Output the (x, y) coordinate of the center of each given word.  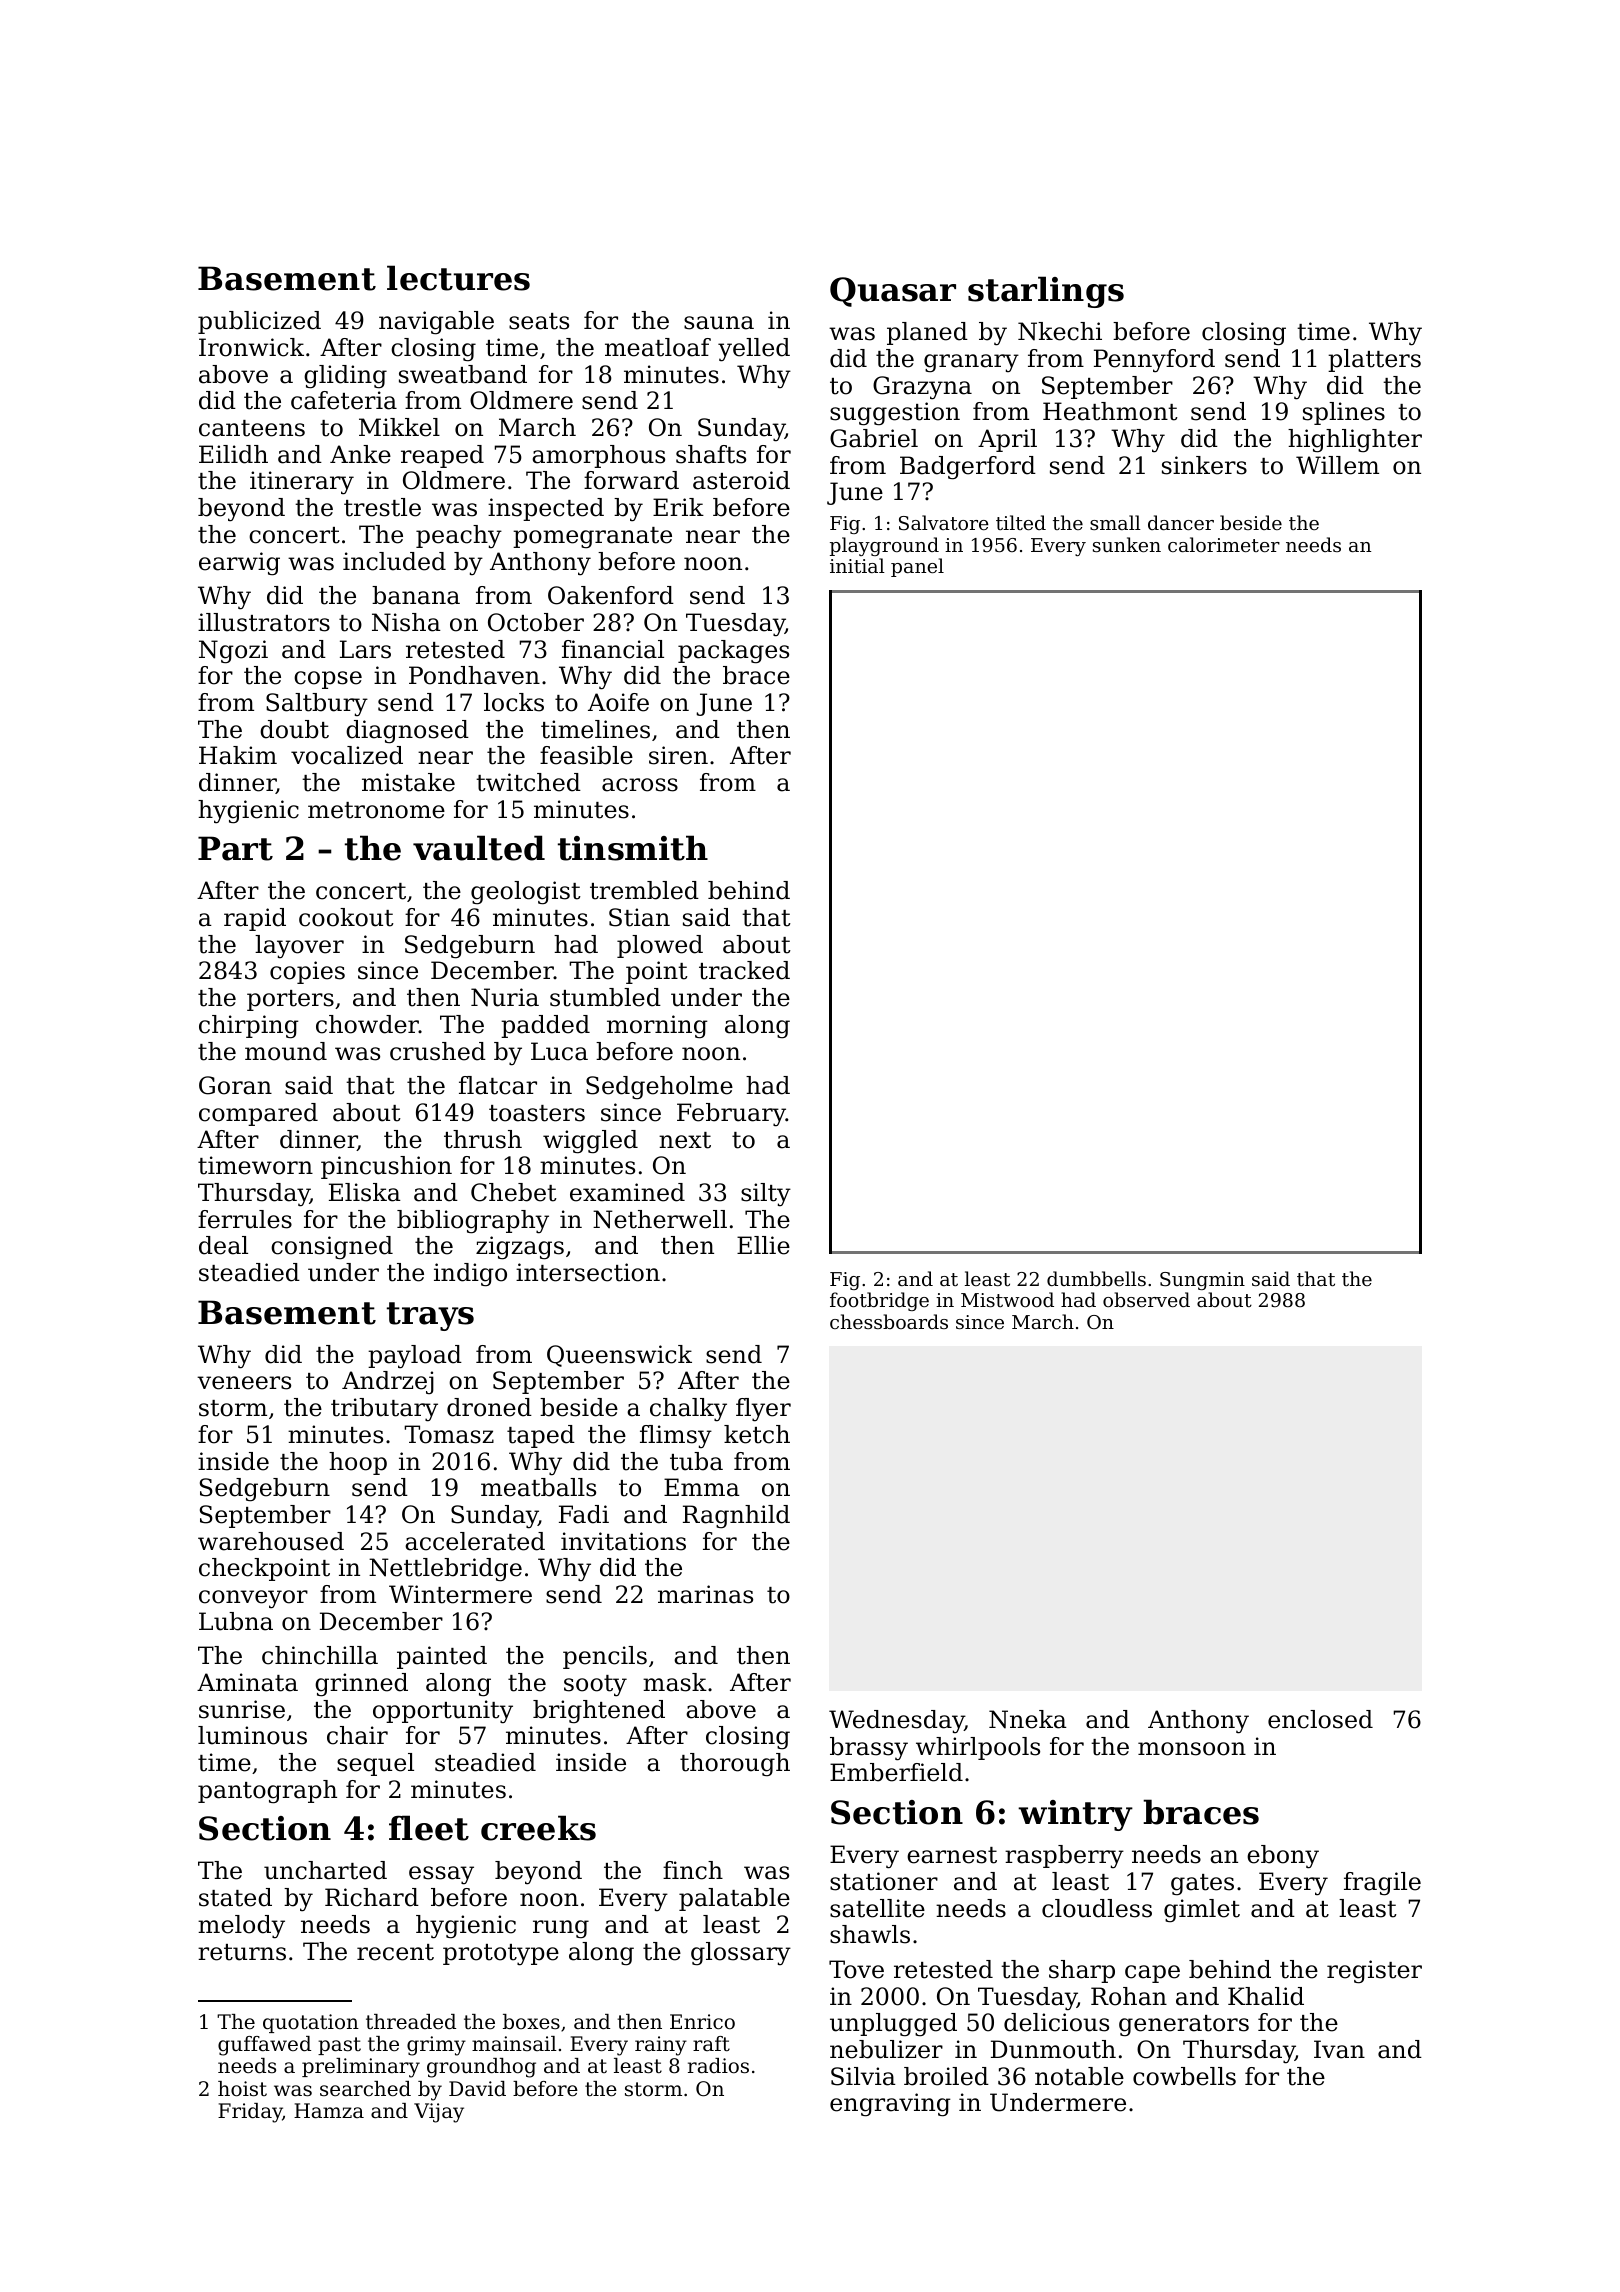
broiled (946, 2076)
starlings (1046, 292)
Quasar (893, 292)
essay (441, 1875)
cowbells (1184, 2076)
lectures (458, 278)
